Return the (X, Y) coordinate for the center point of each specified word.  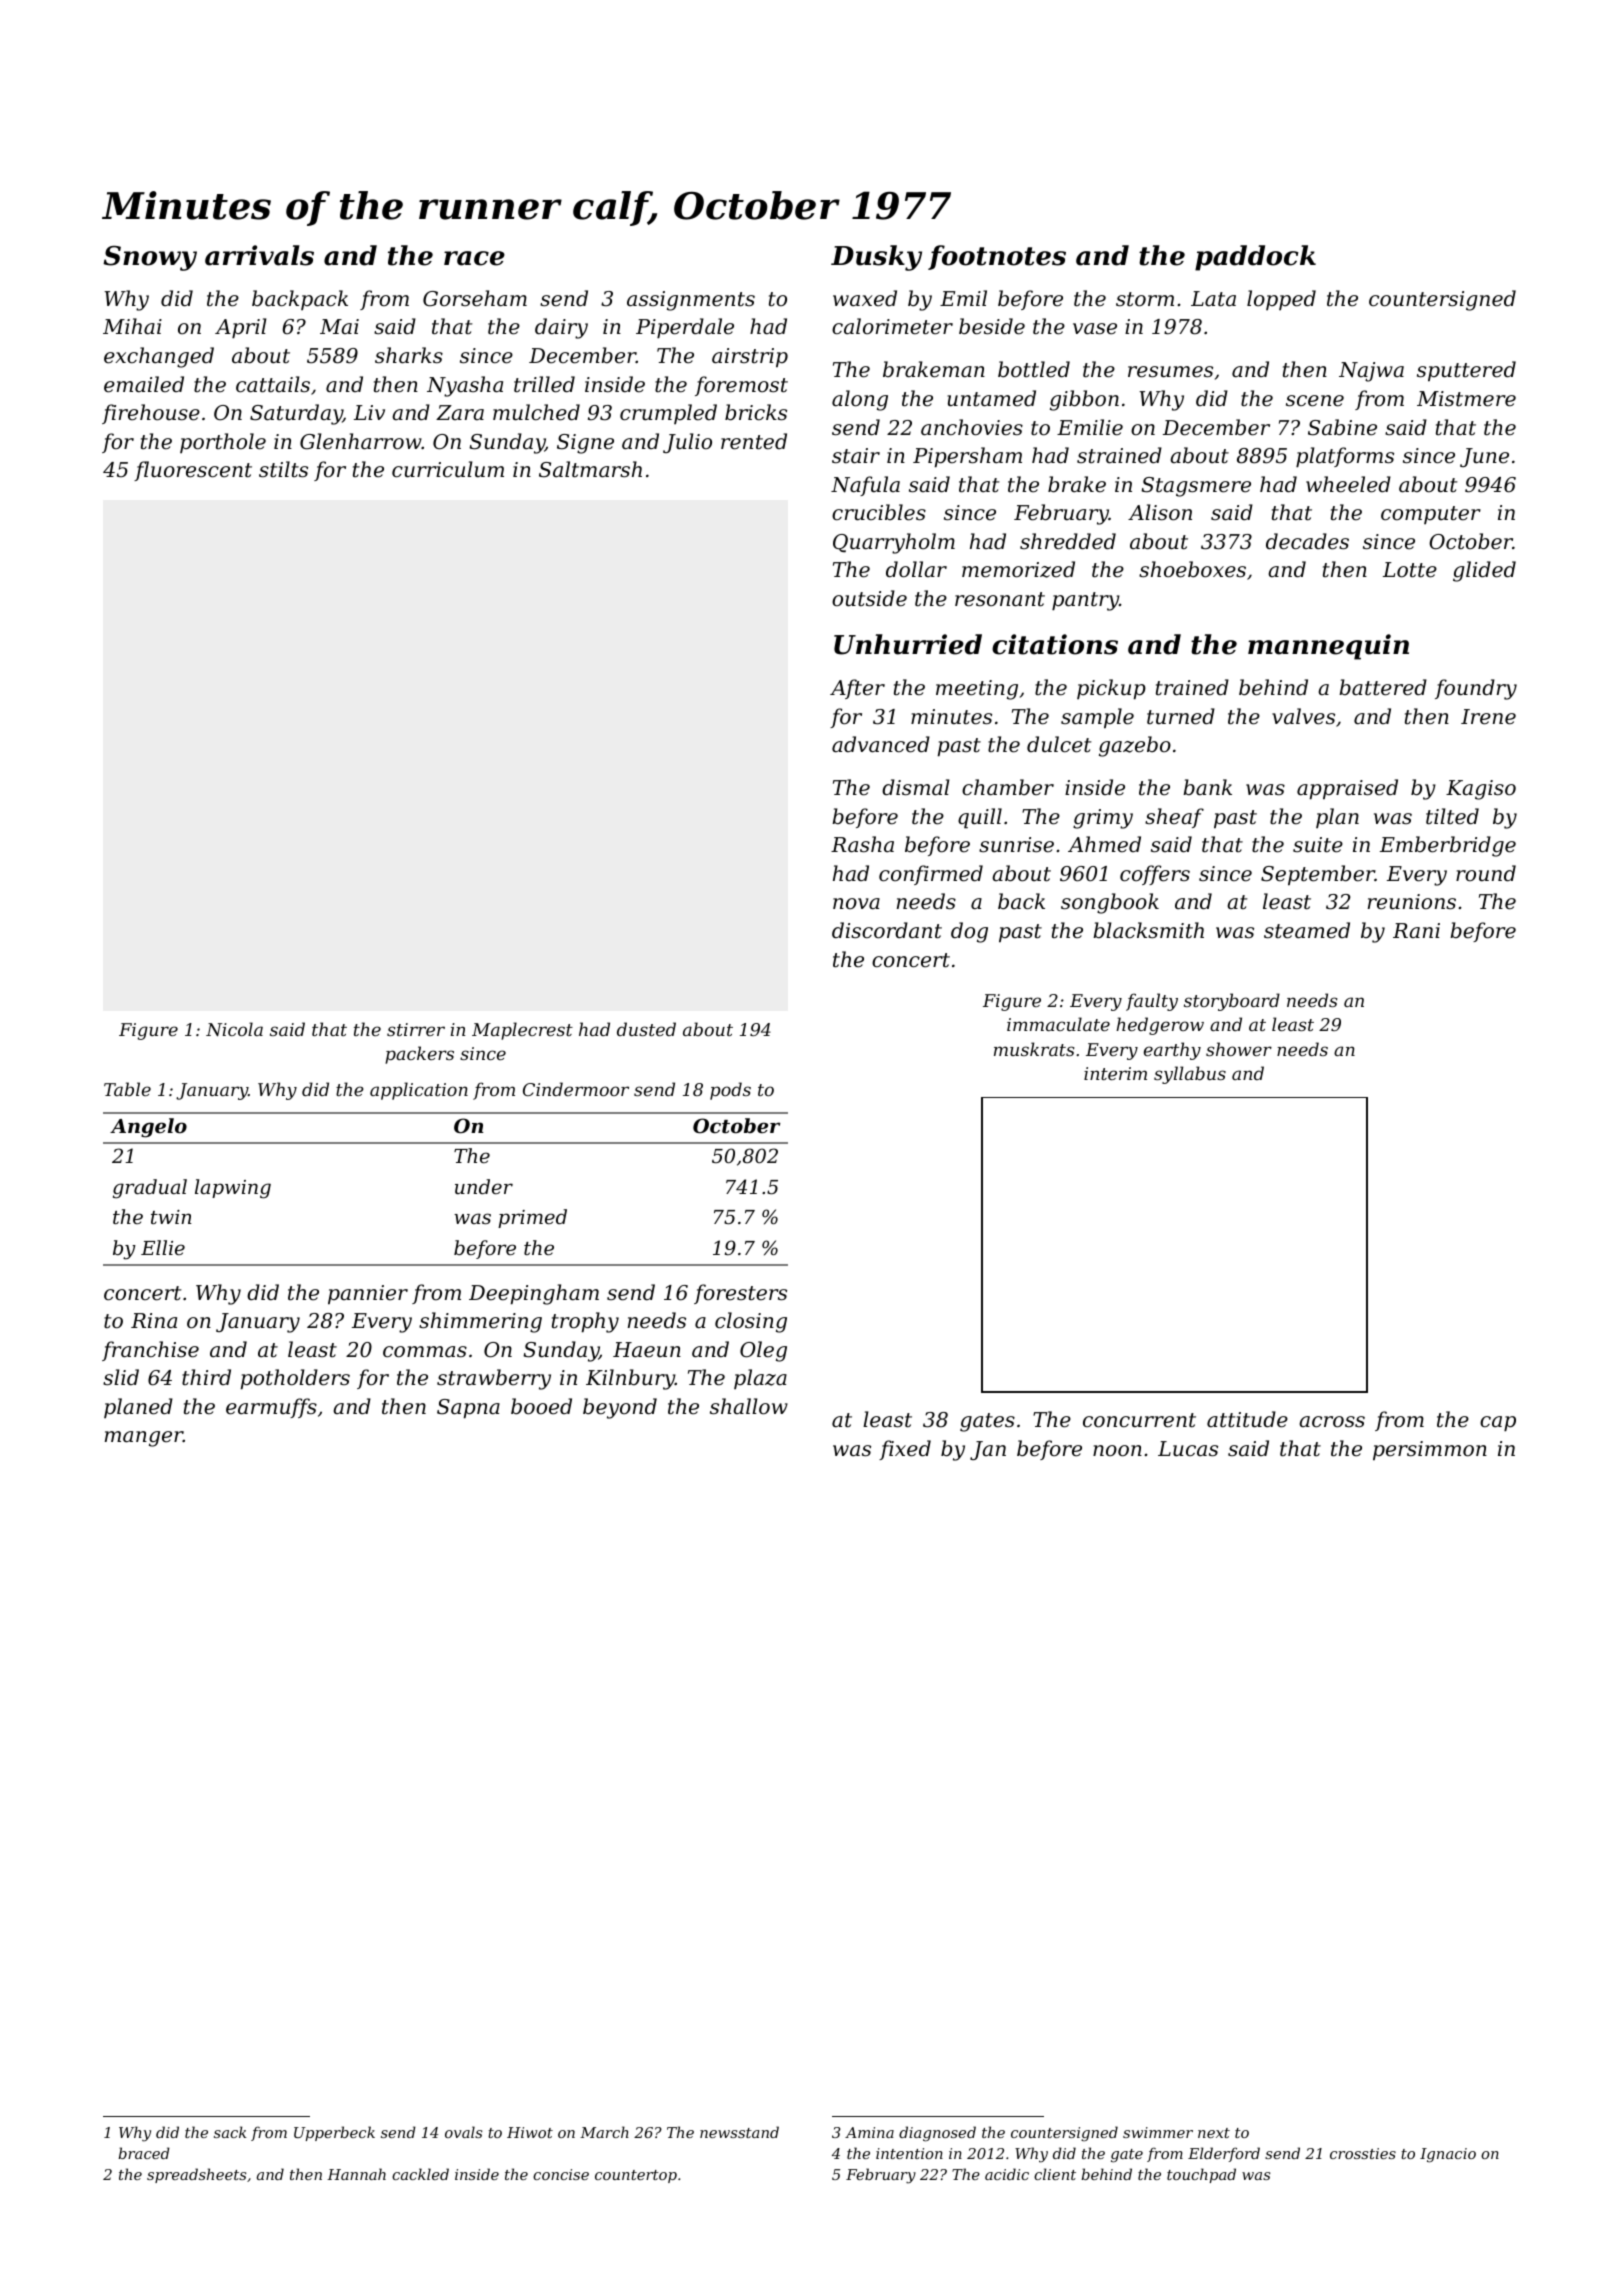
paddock (1255, 258)
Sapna (468, 1409)
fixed (905, 1450)
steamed (1307, 930)
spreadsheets (196, 2175)
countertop (636, 2176)
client (1055, 2174)
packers (419, 1055)
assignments (691, 301)
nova (856, 904)
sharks (409, 355)
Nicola (234, 1029)
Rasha (862, 844)
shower (1239, 1049)
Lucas (1188, 1449)
